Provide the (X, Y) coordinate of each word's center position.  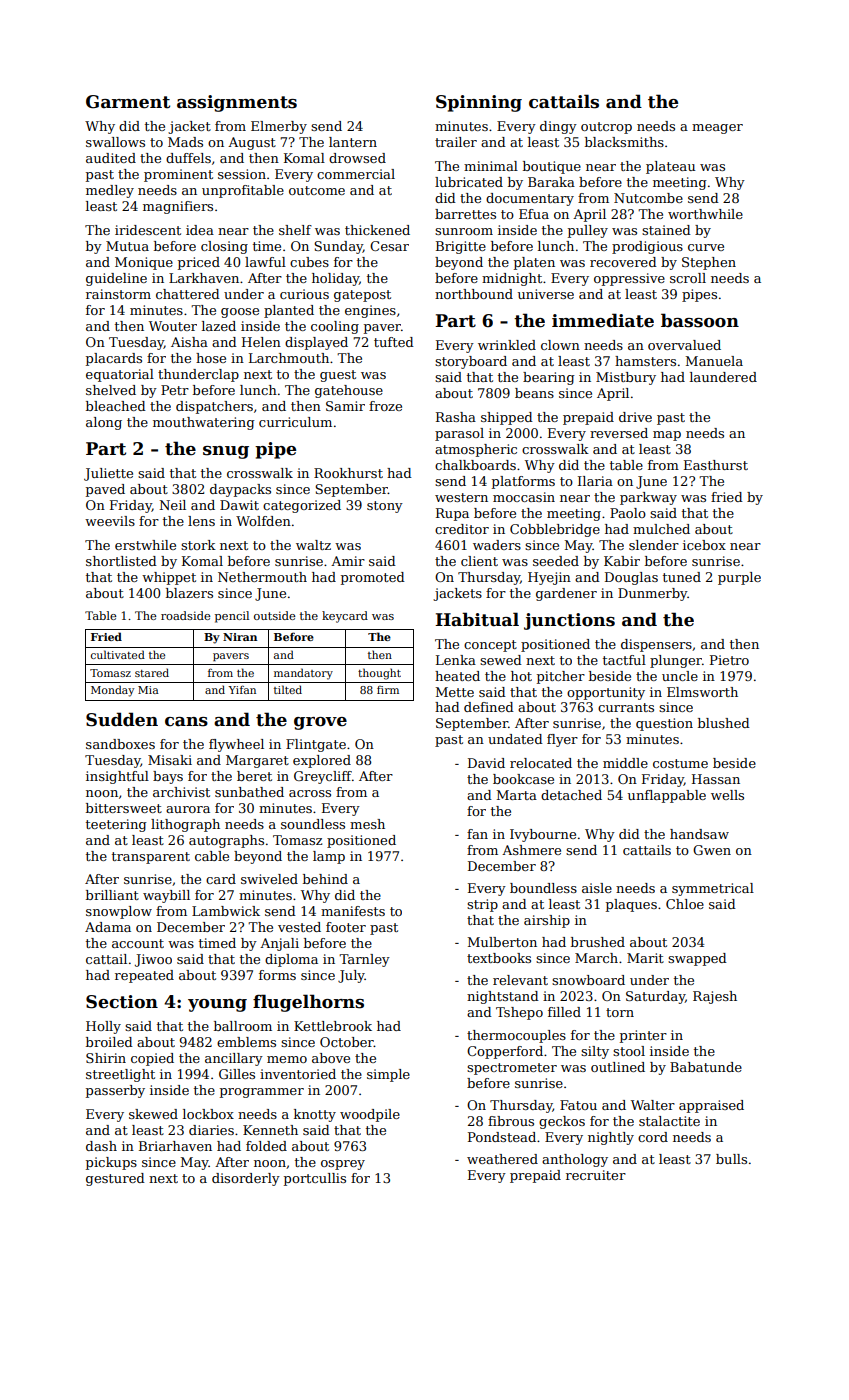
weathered (502, 1159)
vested (299, 927)
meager (717, 129)
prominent (178, 175)
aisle (597, 888)
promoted (373, 578)
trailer (456, 142)
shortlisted (121, 561)
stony (385, 507)
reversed (619, 433)
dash (101, 1146)
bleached (116, 406)
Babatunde (706, 1067)
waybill (166, 896)
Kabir (622, 561)
